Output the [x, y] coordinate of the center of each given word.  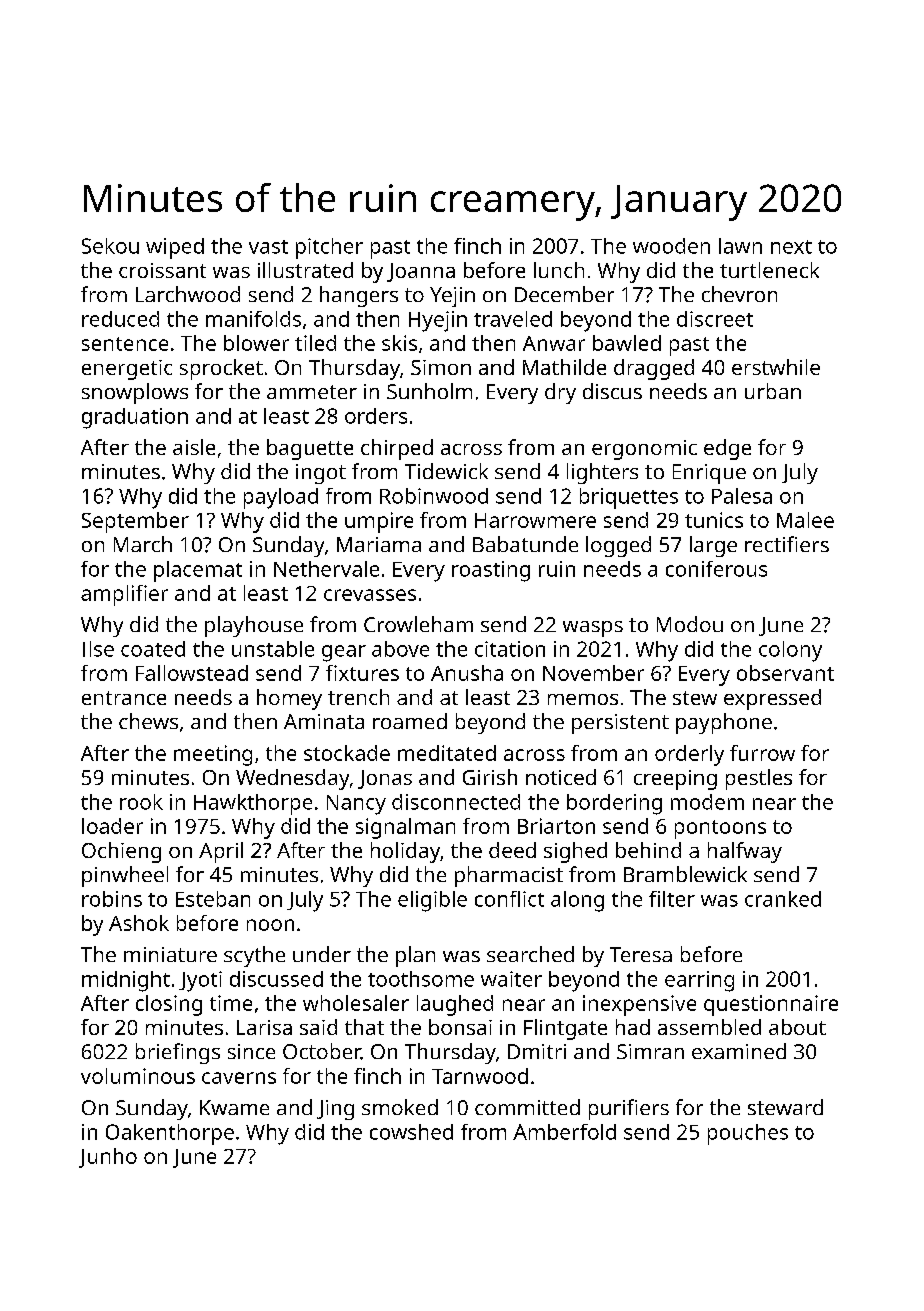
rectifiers [787, 544]
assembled [709, 1027]
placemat [198, 571]
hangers [359, 296]
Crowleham [418, 624]
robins [112, 899]
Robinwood [434, 496]
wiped [175, 248]
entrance [124, 698]
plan [415, 956]
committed [527, 1107]
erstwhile [776, 367]
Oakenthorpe [170, 1134]
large [713, 546]
